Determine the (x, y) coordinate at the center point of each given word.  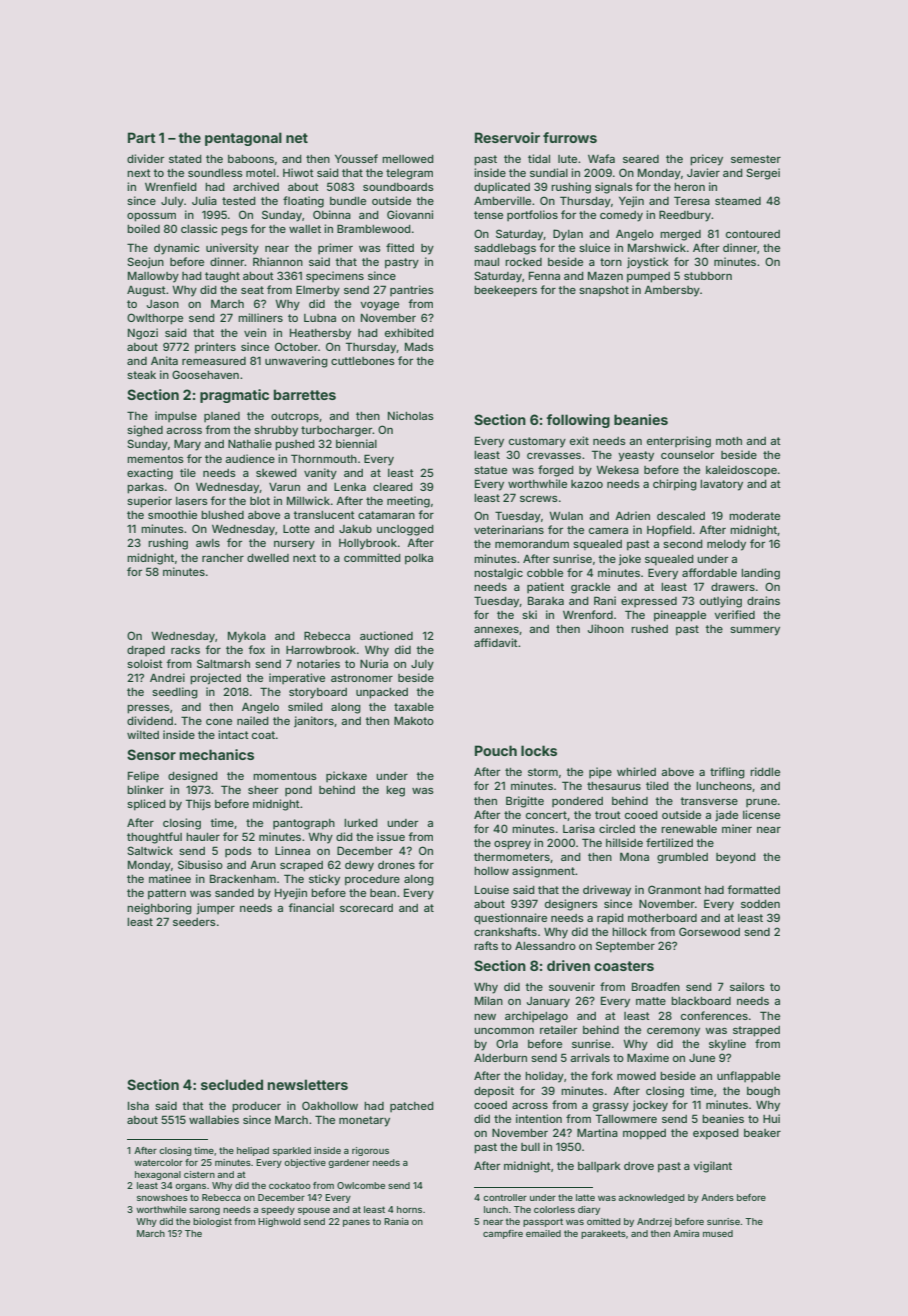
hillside (624, 842)
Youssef (356, 158)
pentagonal (243, 139)
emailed (543, 1233)
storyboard (318, 693)
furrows (570, 137)
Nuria (374, 663)
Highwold (279, 1222)
